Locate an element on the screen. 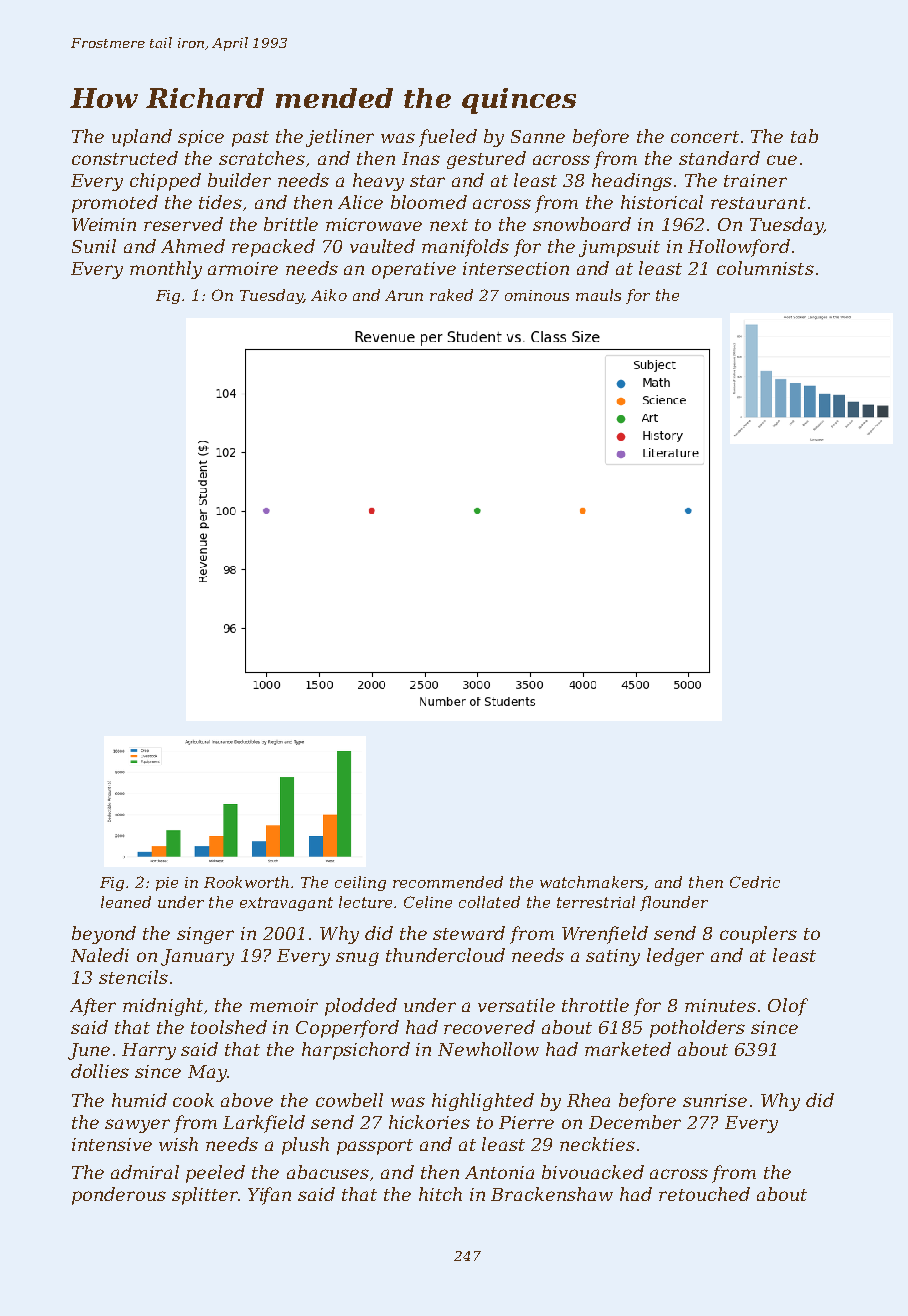 This screenshot has height=1316, width=908. stencils is located at coordinates (133, 977).
